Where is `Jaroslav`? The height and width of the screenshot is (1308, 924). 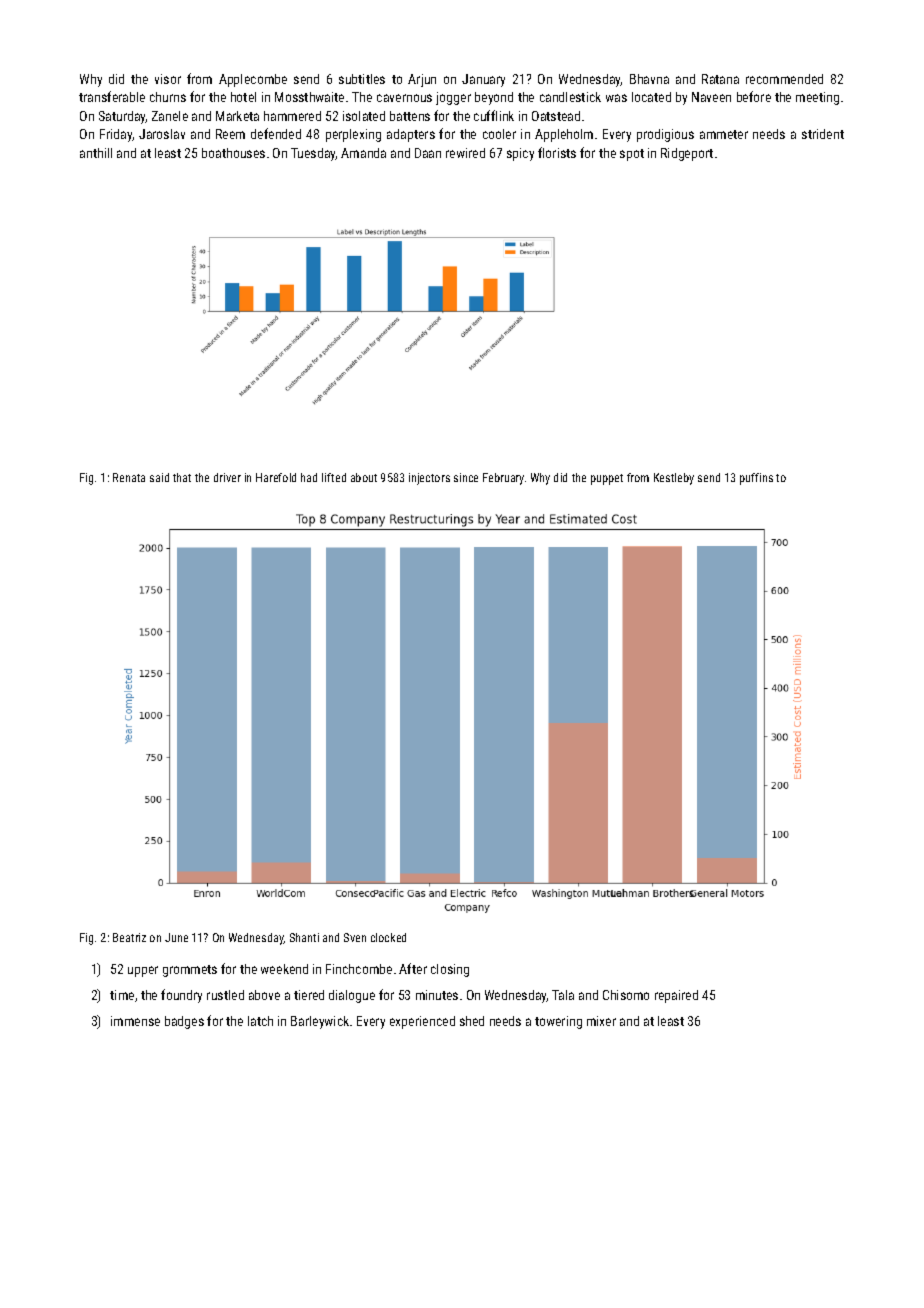
Jaroslav is located at coordinates (162, 134).
